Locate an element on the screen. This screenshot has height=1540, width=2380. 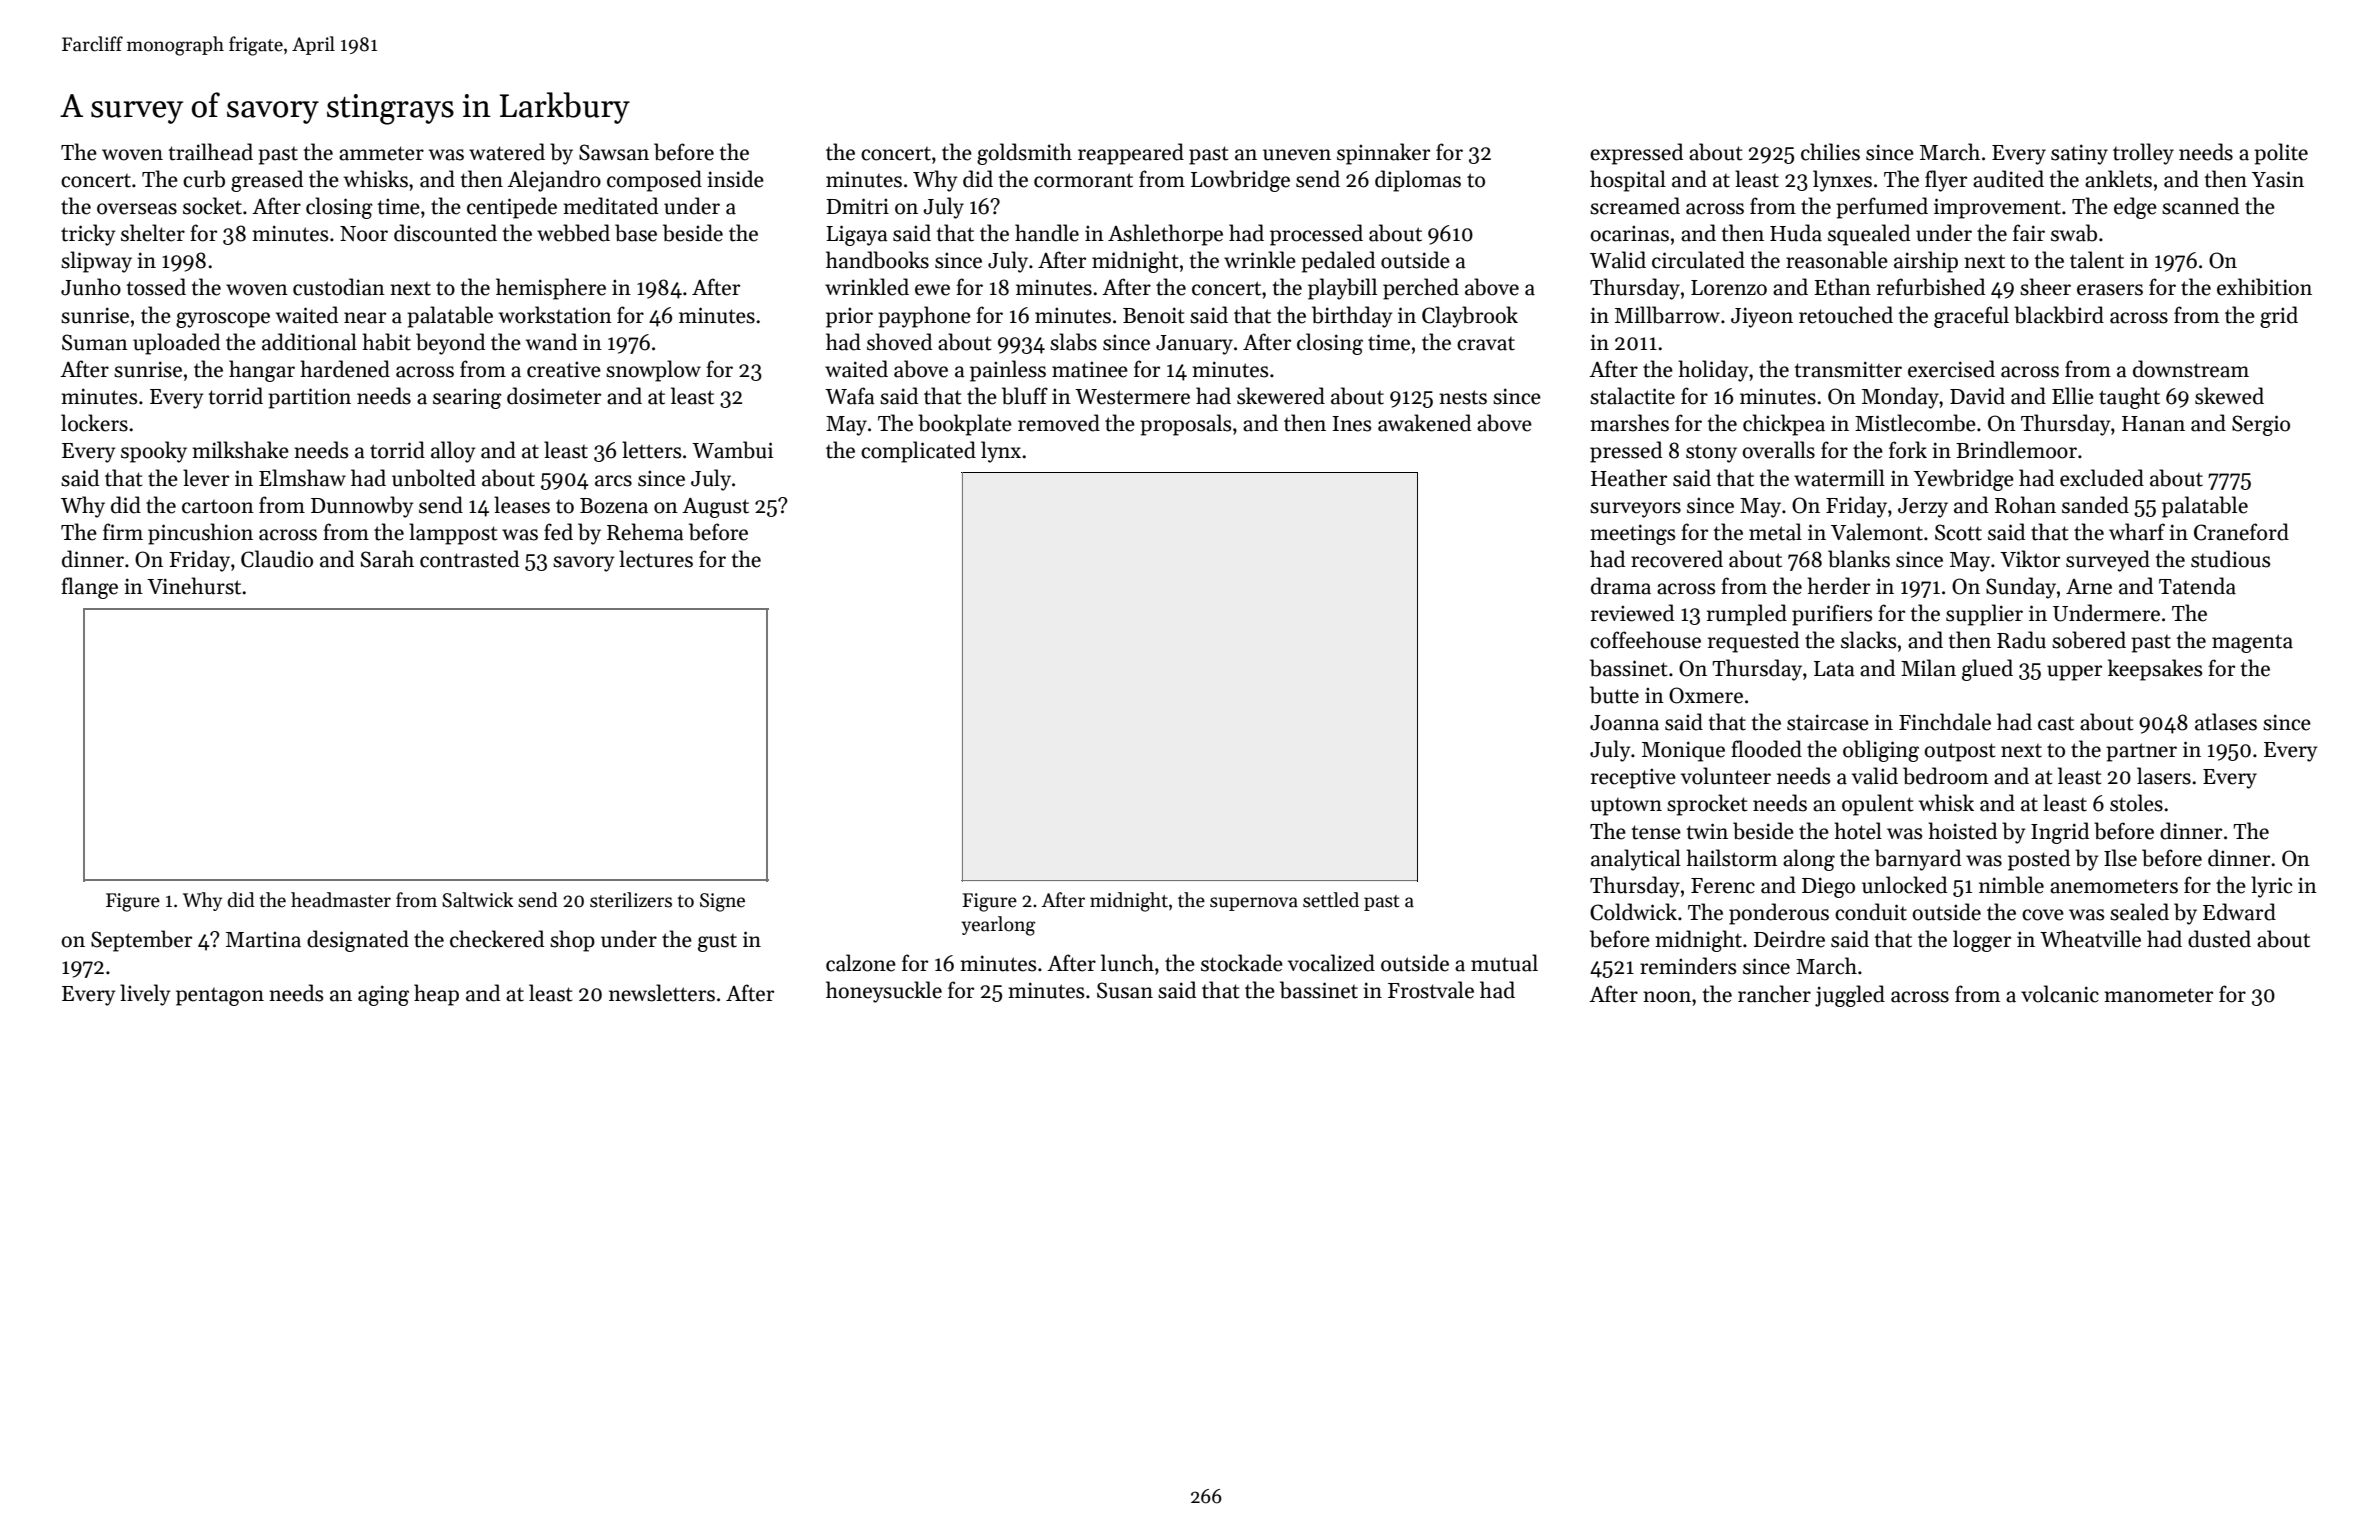
twin is located at coordinates (1707, 831).
